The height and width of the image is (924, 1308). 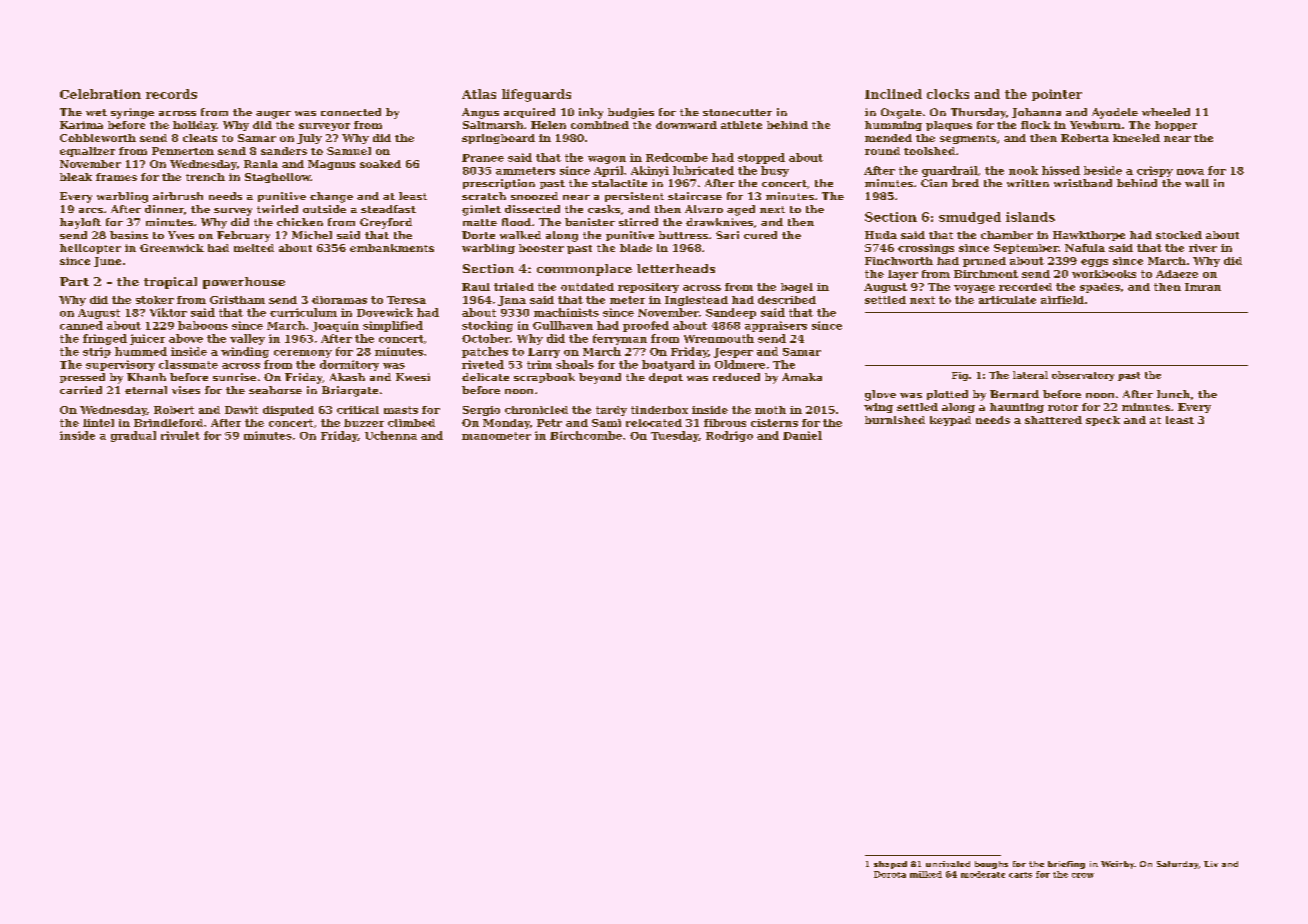 What do you see at coordinates (890, 874) in the image?
I see `Dorota` at bounding box center [890, 874].
